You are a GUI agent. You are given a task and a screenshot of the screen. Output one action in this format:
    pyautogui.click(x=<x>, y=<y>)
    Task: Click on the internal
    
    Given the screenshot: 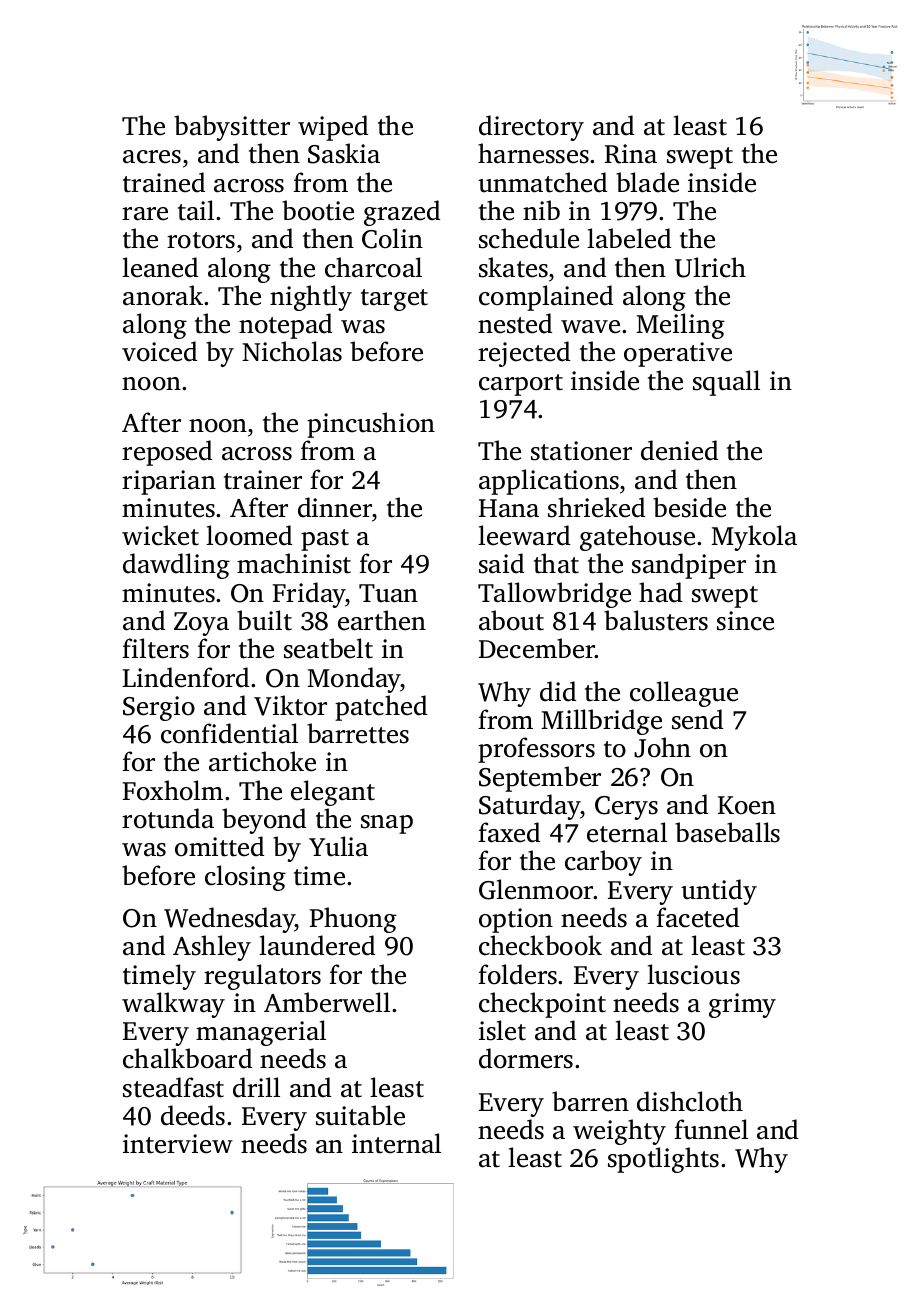 What is the action you would take?
    pyautogui.click(x=396, y=1143)
